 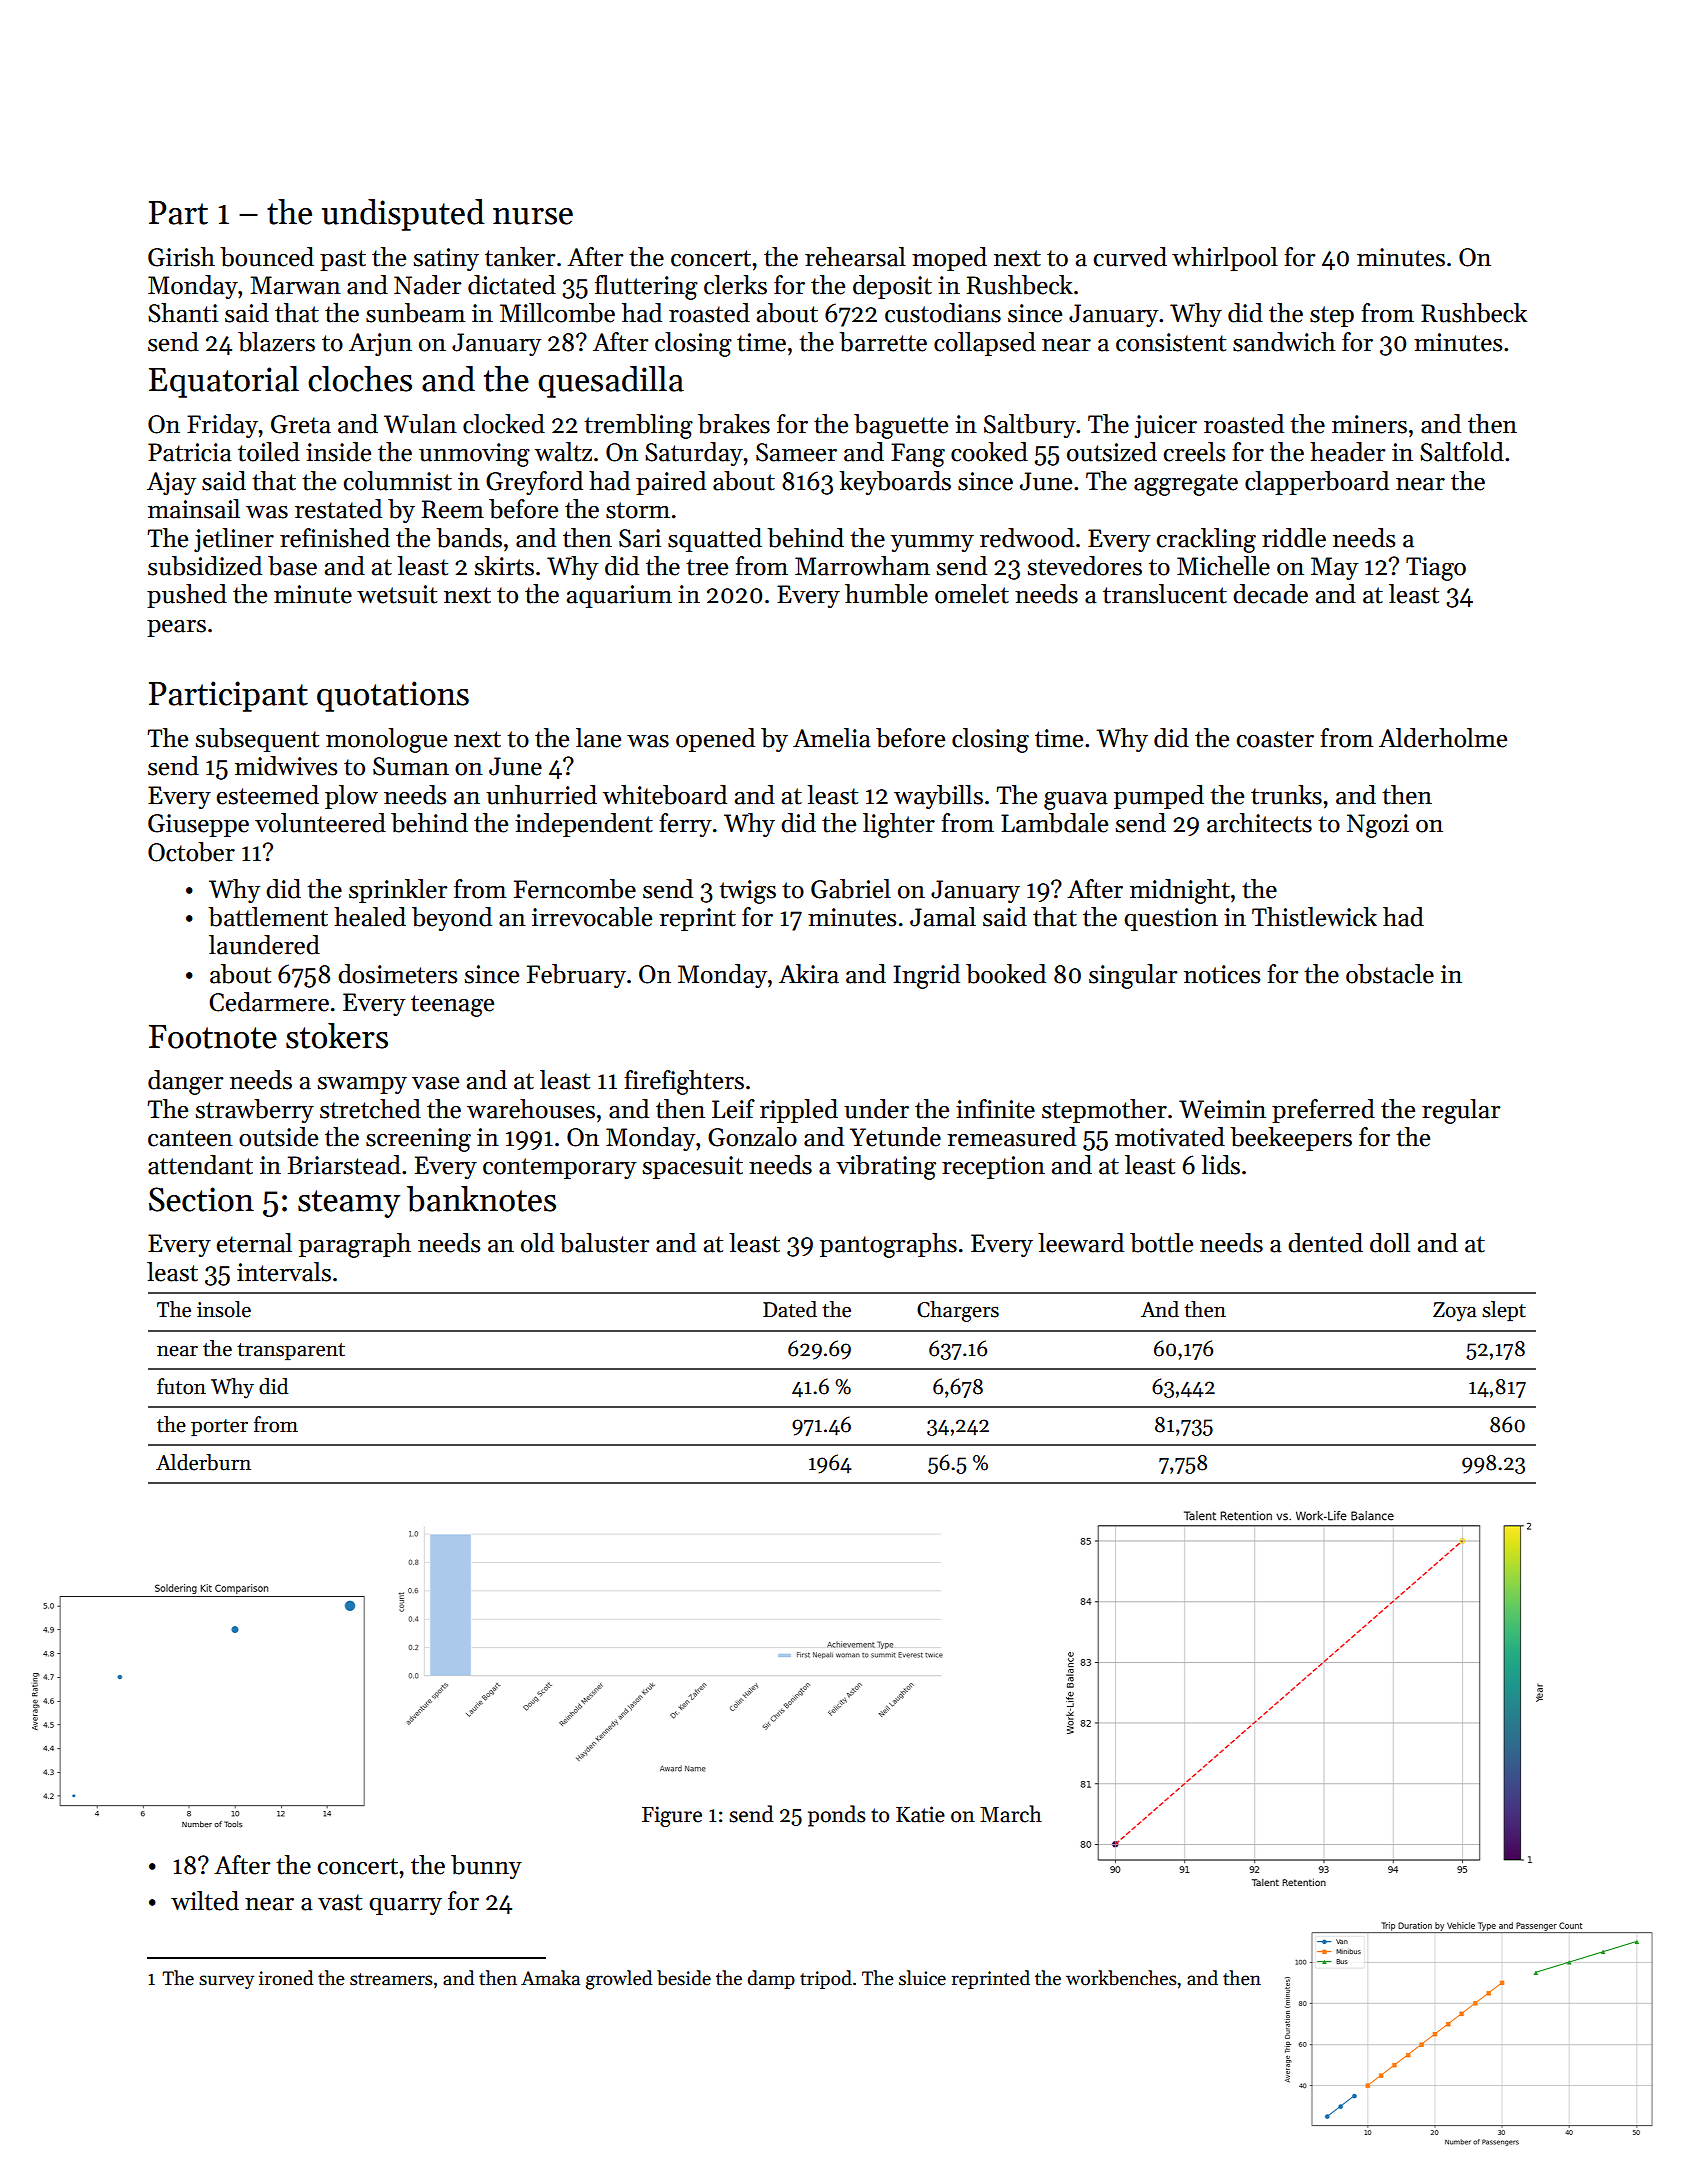 I want to click on ferry, so click(x=685, y=825).
